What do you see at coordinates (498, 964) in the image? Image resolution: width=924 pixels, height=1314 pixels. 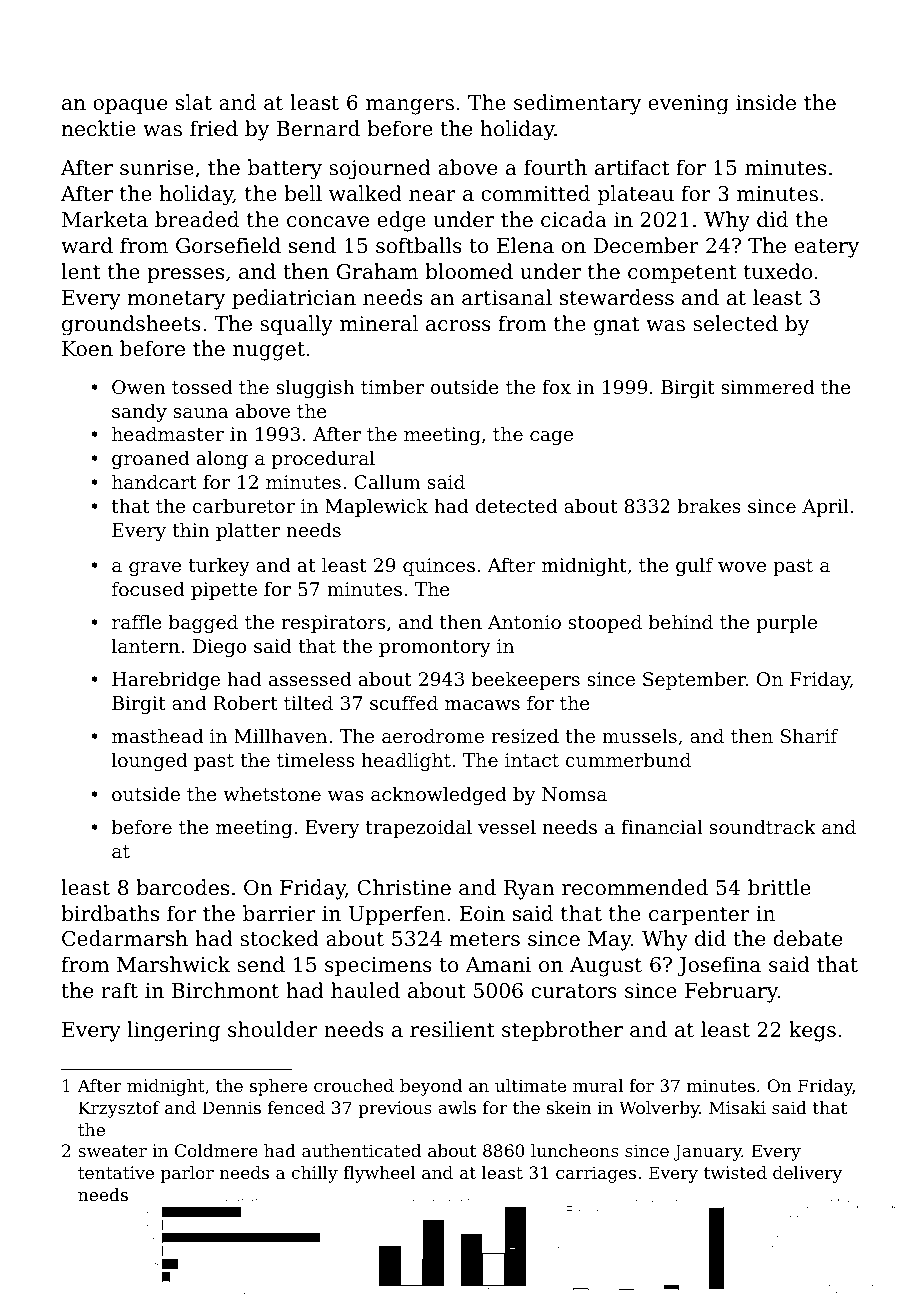 I see `Amani` at bounding box center [498, 964].
